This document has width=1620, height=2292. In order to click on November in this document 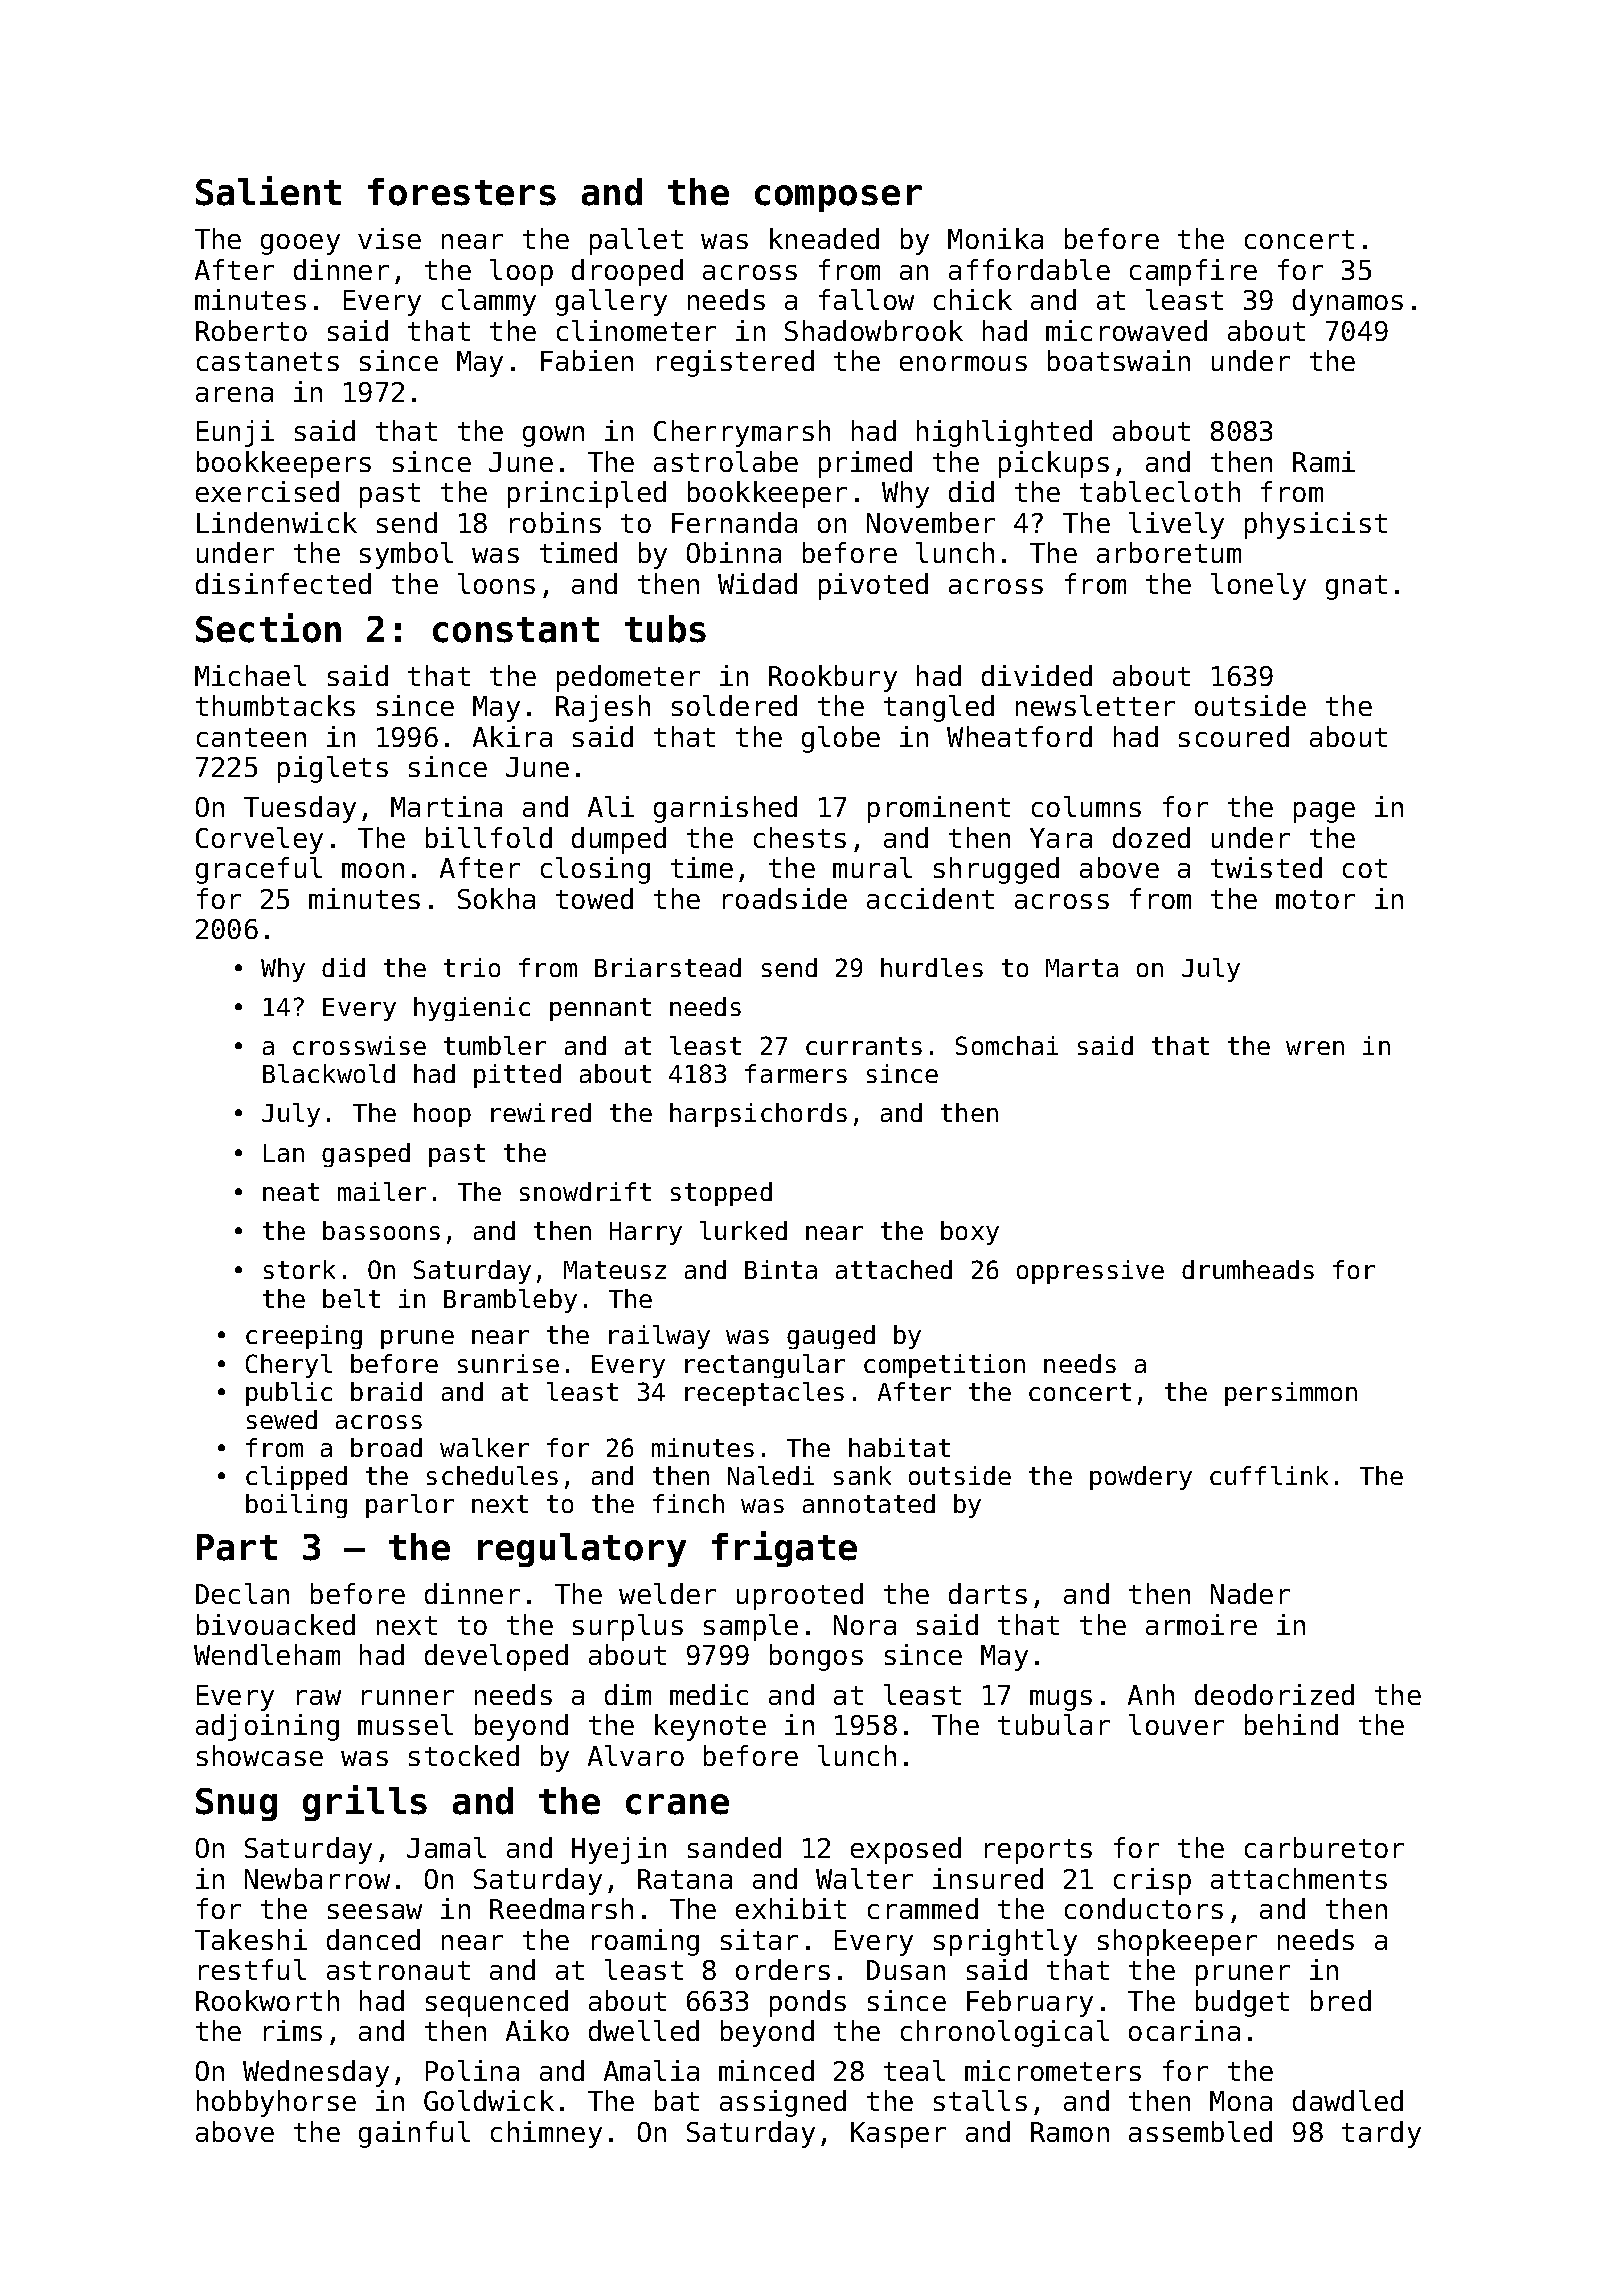, I will do `click(931, 522)`.
